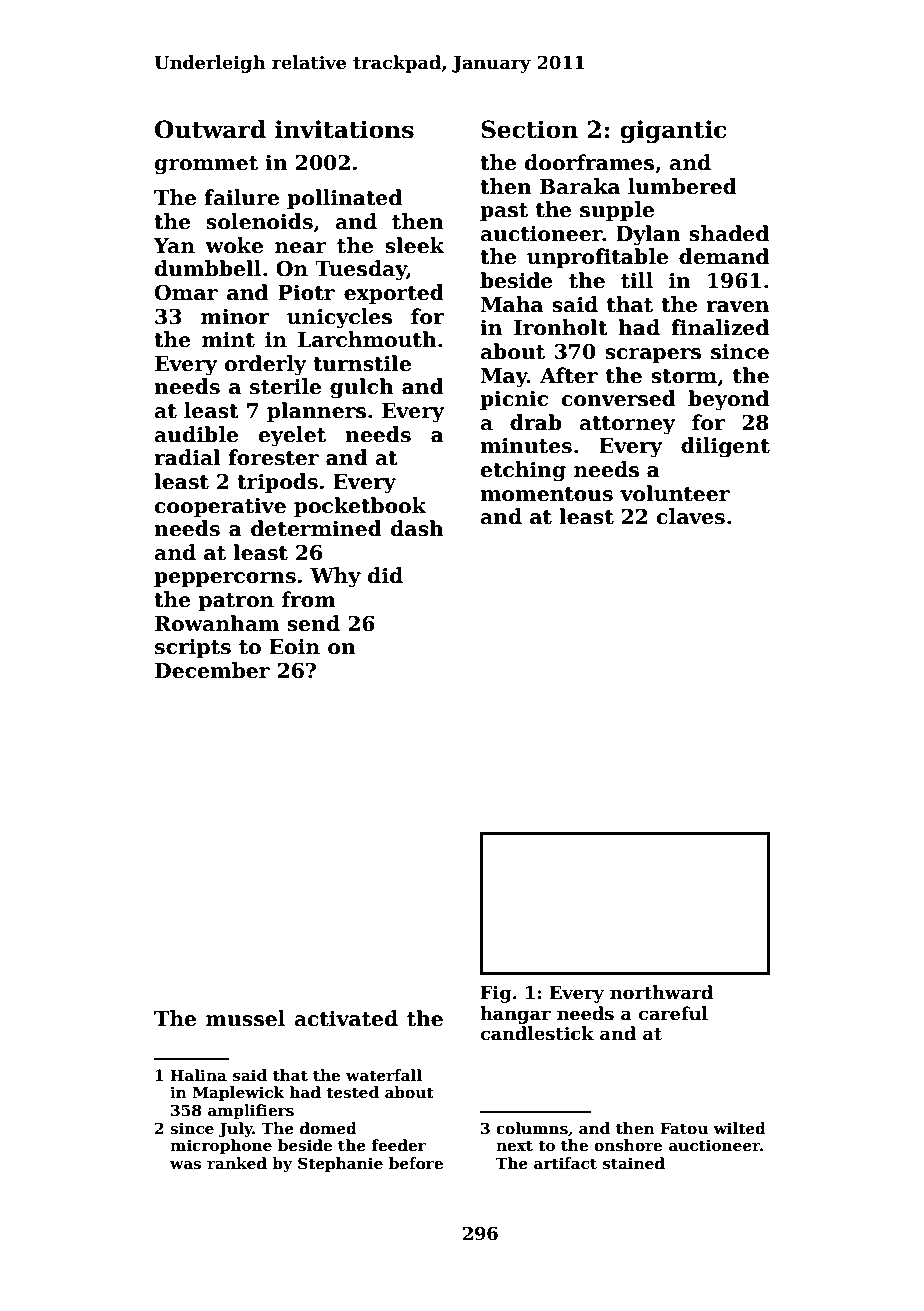  I want to click on planners, so click(316, 412).
